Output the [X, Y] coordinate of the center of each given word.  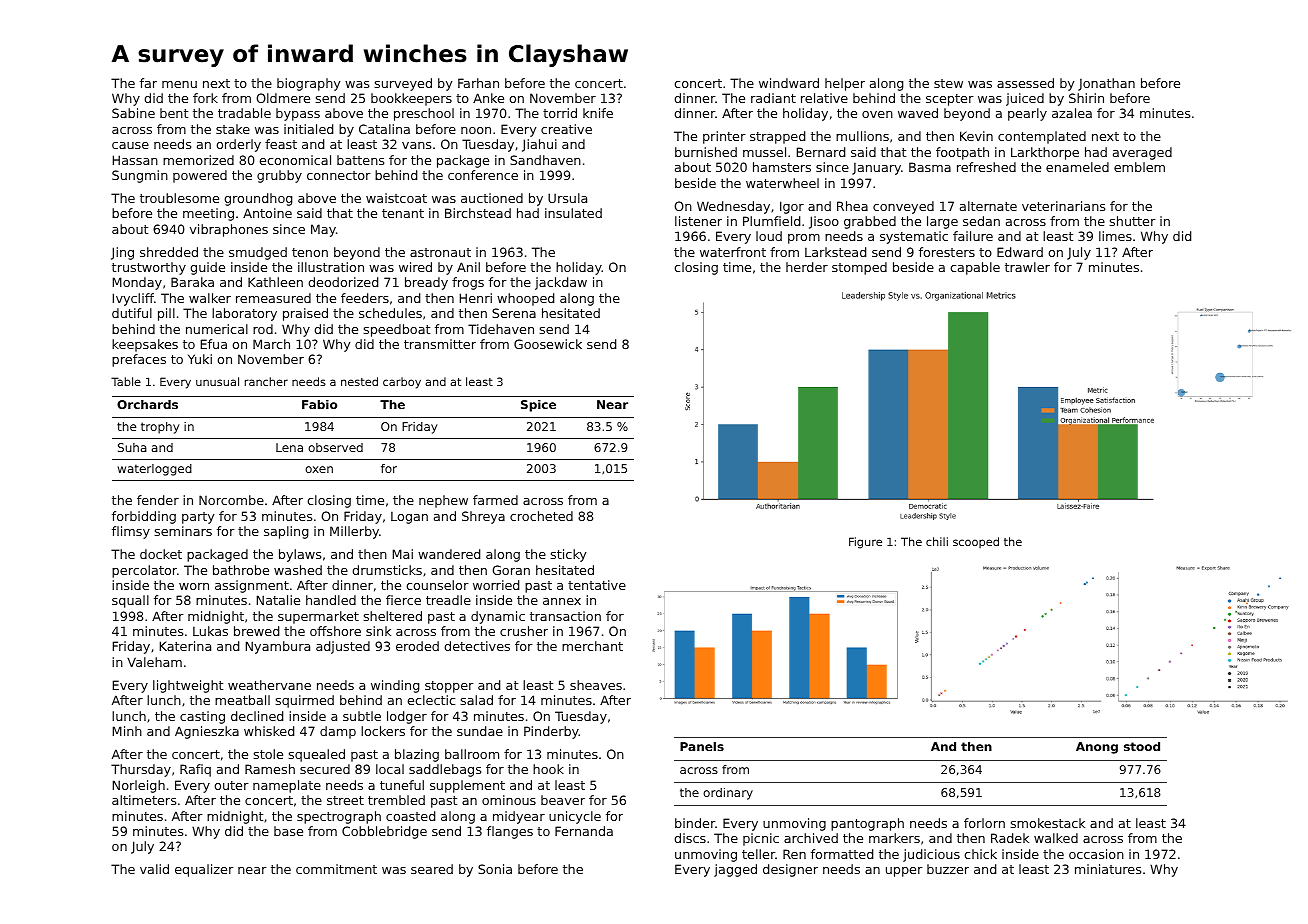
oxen [319, 469]
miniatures [1108, 869]
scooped [976, 542]
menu [179, 84]
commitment [336, 869]
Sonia [495, 869]
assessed [1025, 83]
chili [937, 541]
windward [789, 83]
